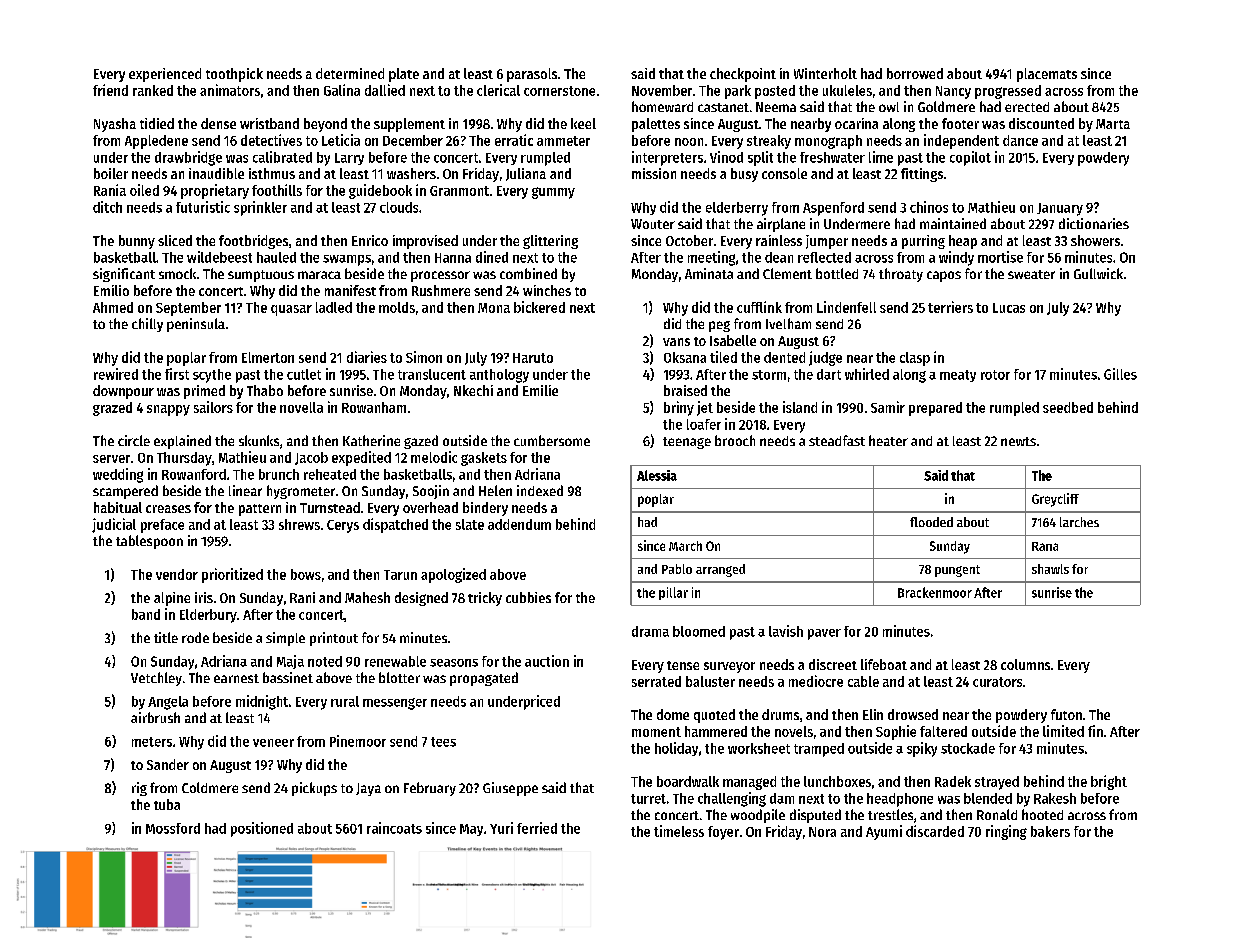 The width and height of the screenshot is (1233, 952). I want to click on Galina, so click(342, 90).
